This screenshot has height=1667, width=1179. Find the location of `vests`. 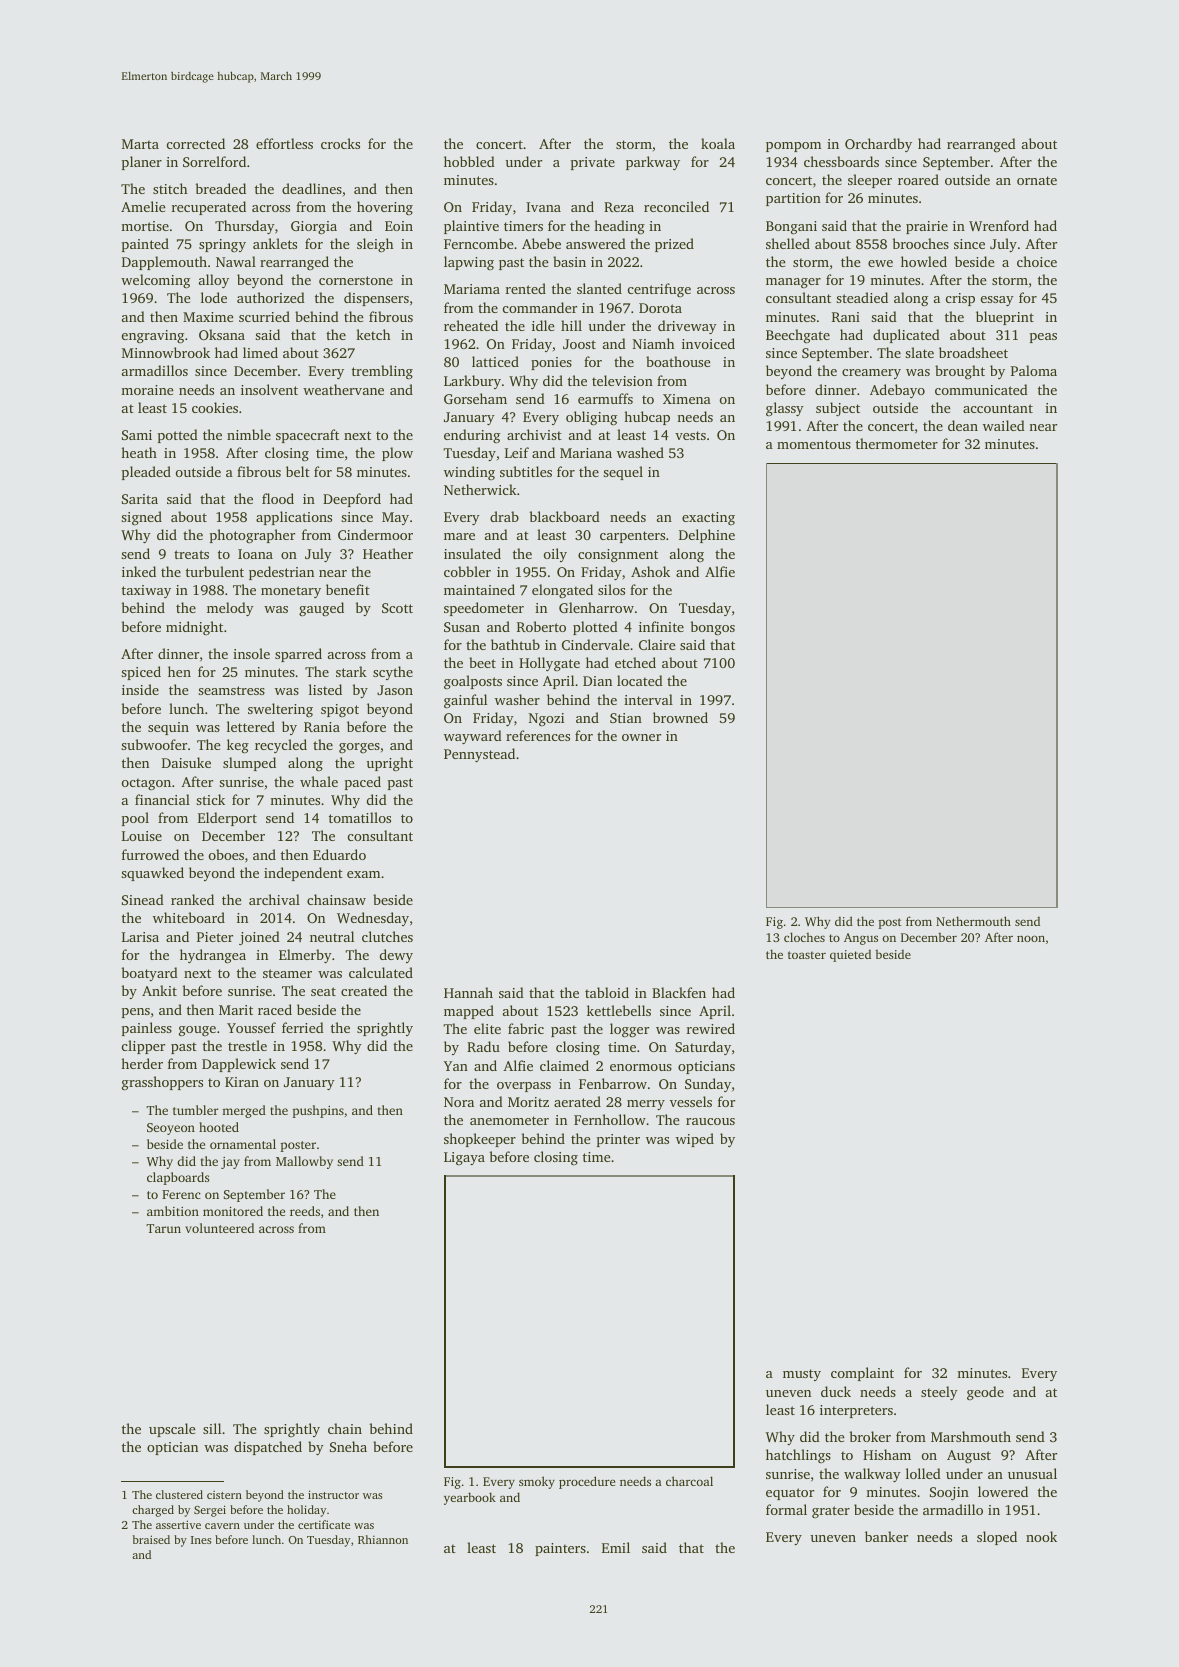

vests is located at coordinates (690, 435).
